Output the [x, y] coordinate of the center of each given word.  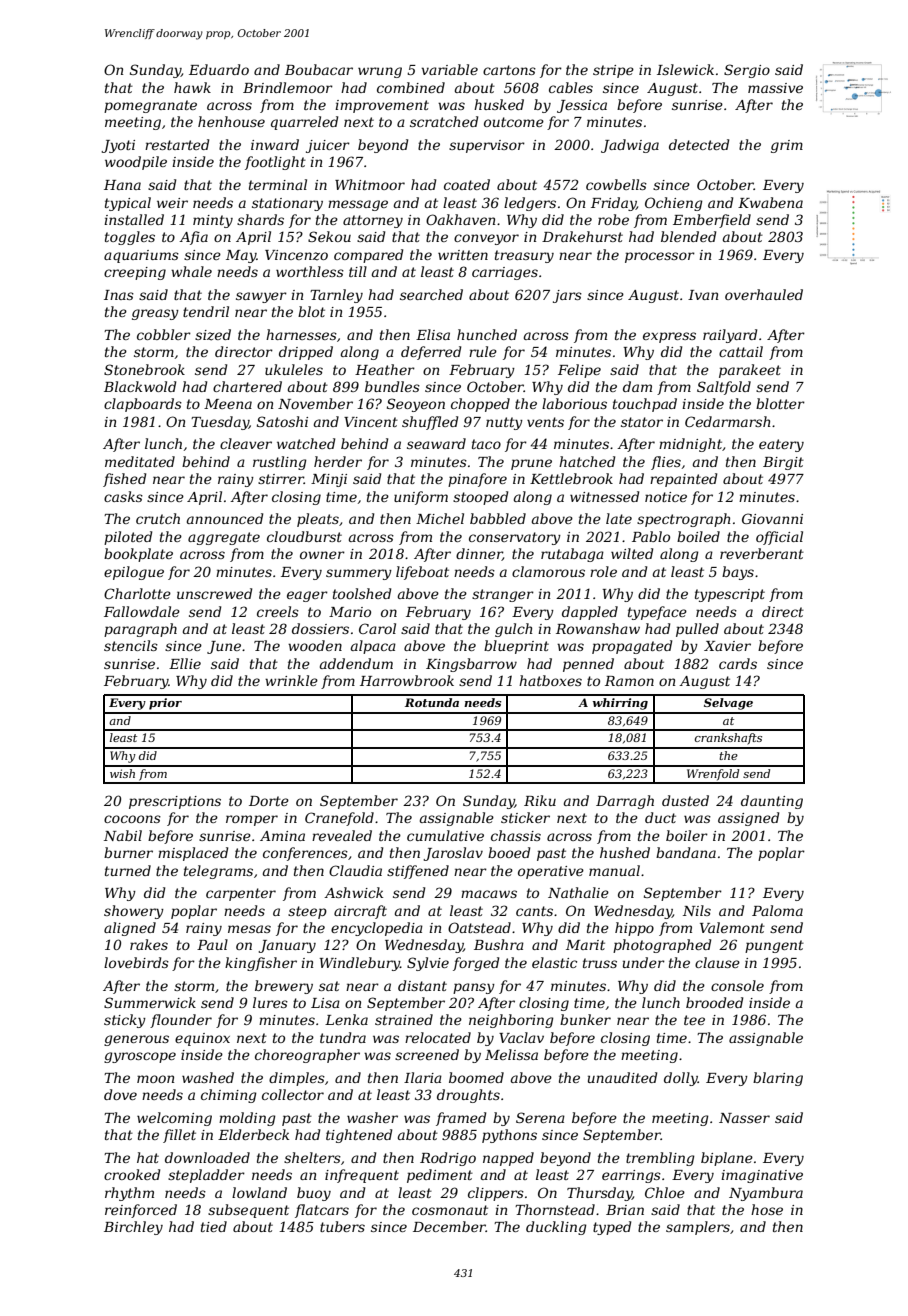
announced [225, 518]
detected [699, 144]
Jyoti [118, 146]
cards [738, 663]
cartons [509, 70]
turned [128, 870]
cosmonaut [450, 1210]
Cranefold [339, 819]
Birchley [133, 1228]
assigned [748, 819]
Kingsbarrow [471, 665]
